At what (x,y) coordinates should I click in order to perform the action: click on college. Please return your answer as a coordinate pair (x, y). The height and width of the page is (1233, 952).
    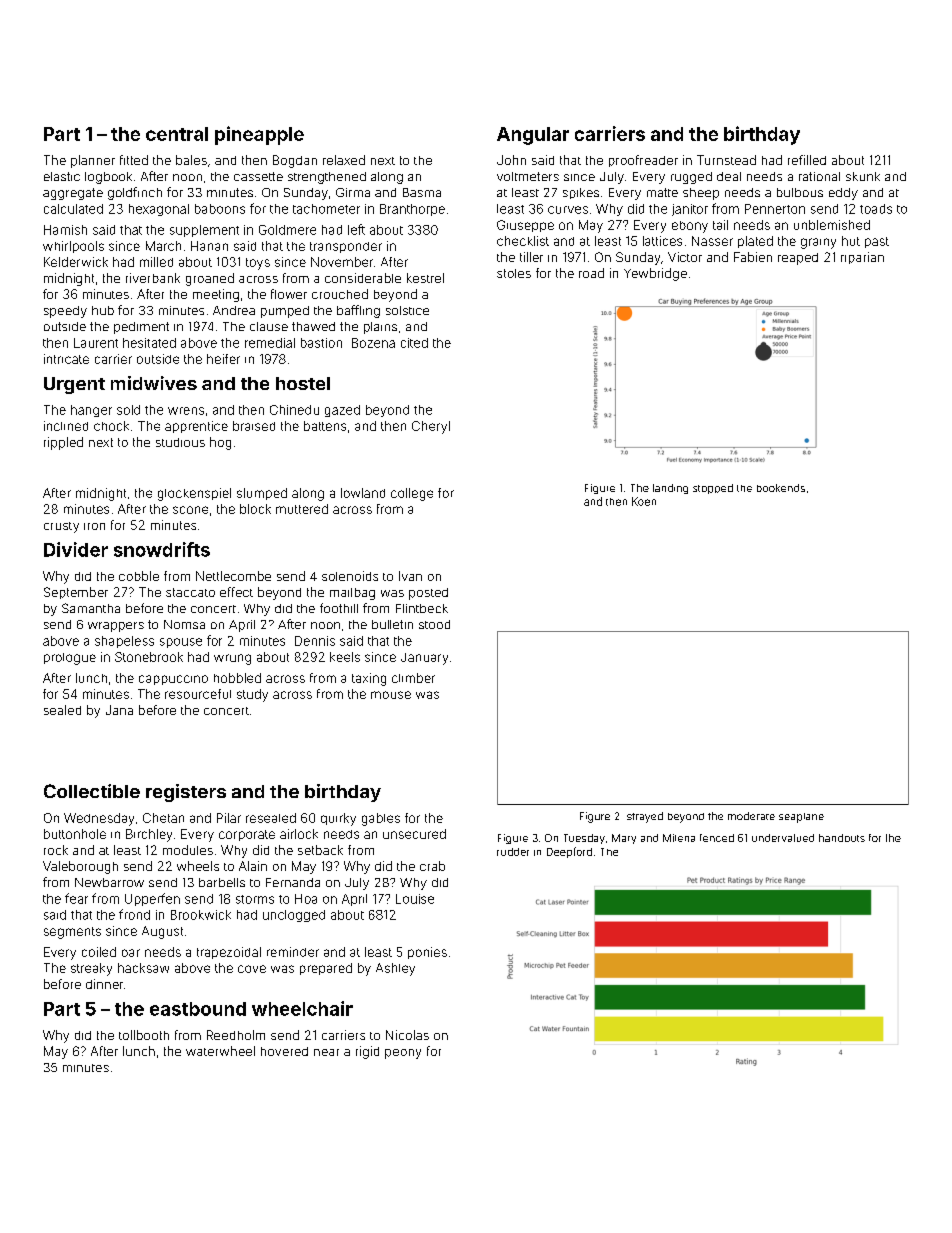
    Looking at the image, I should click on (412, 494).
